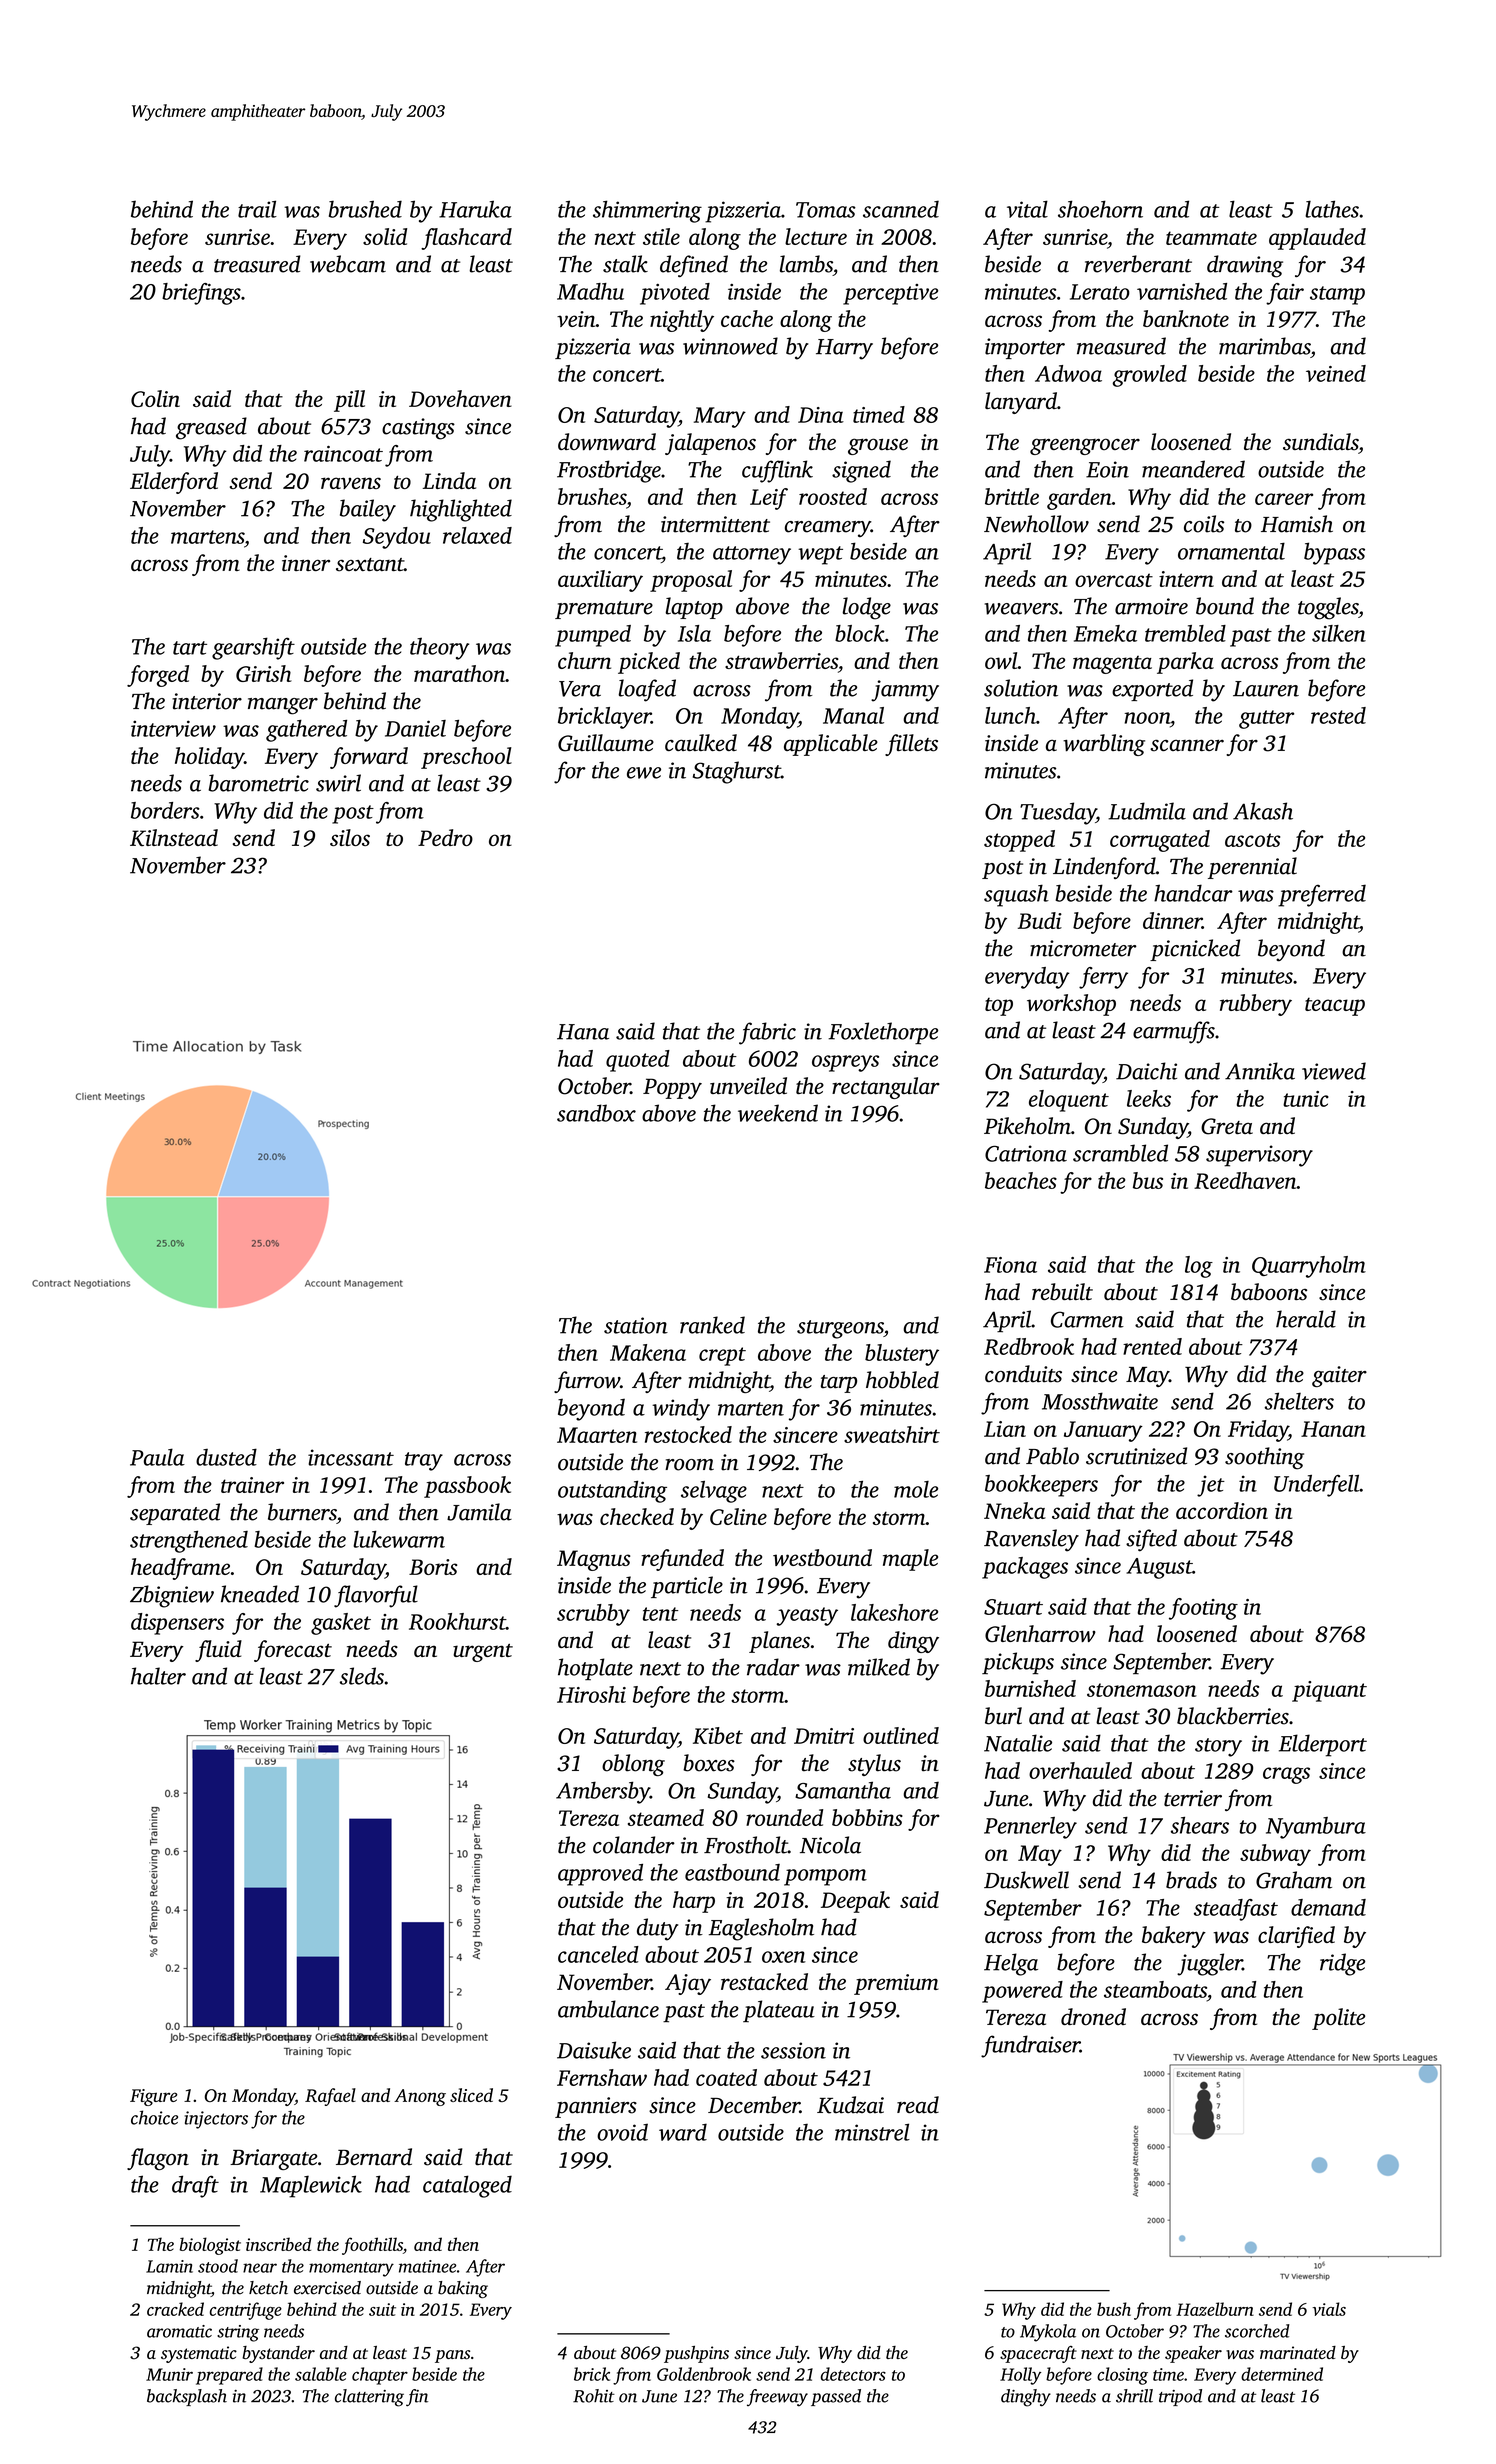 The width and height of the screenshot is (1496, 2464). Describe the element at coordinates (606, 743) in the screenshot. I see `Guillaume` at that location.
